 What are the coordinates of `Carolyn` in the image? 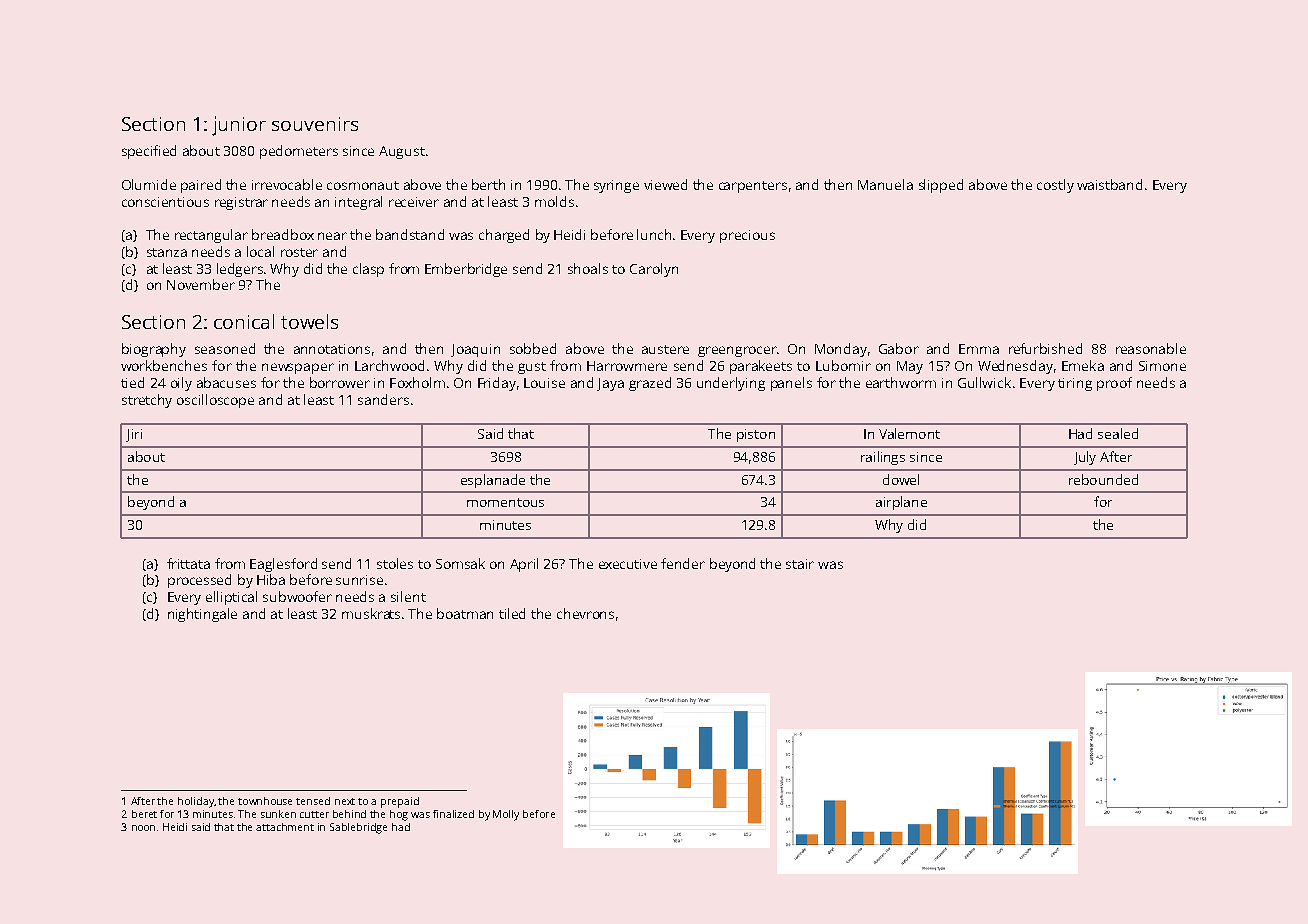 It's located at (654, 270).
